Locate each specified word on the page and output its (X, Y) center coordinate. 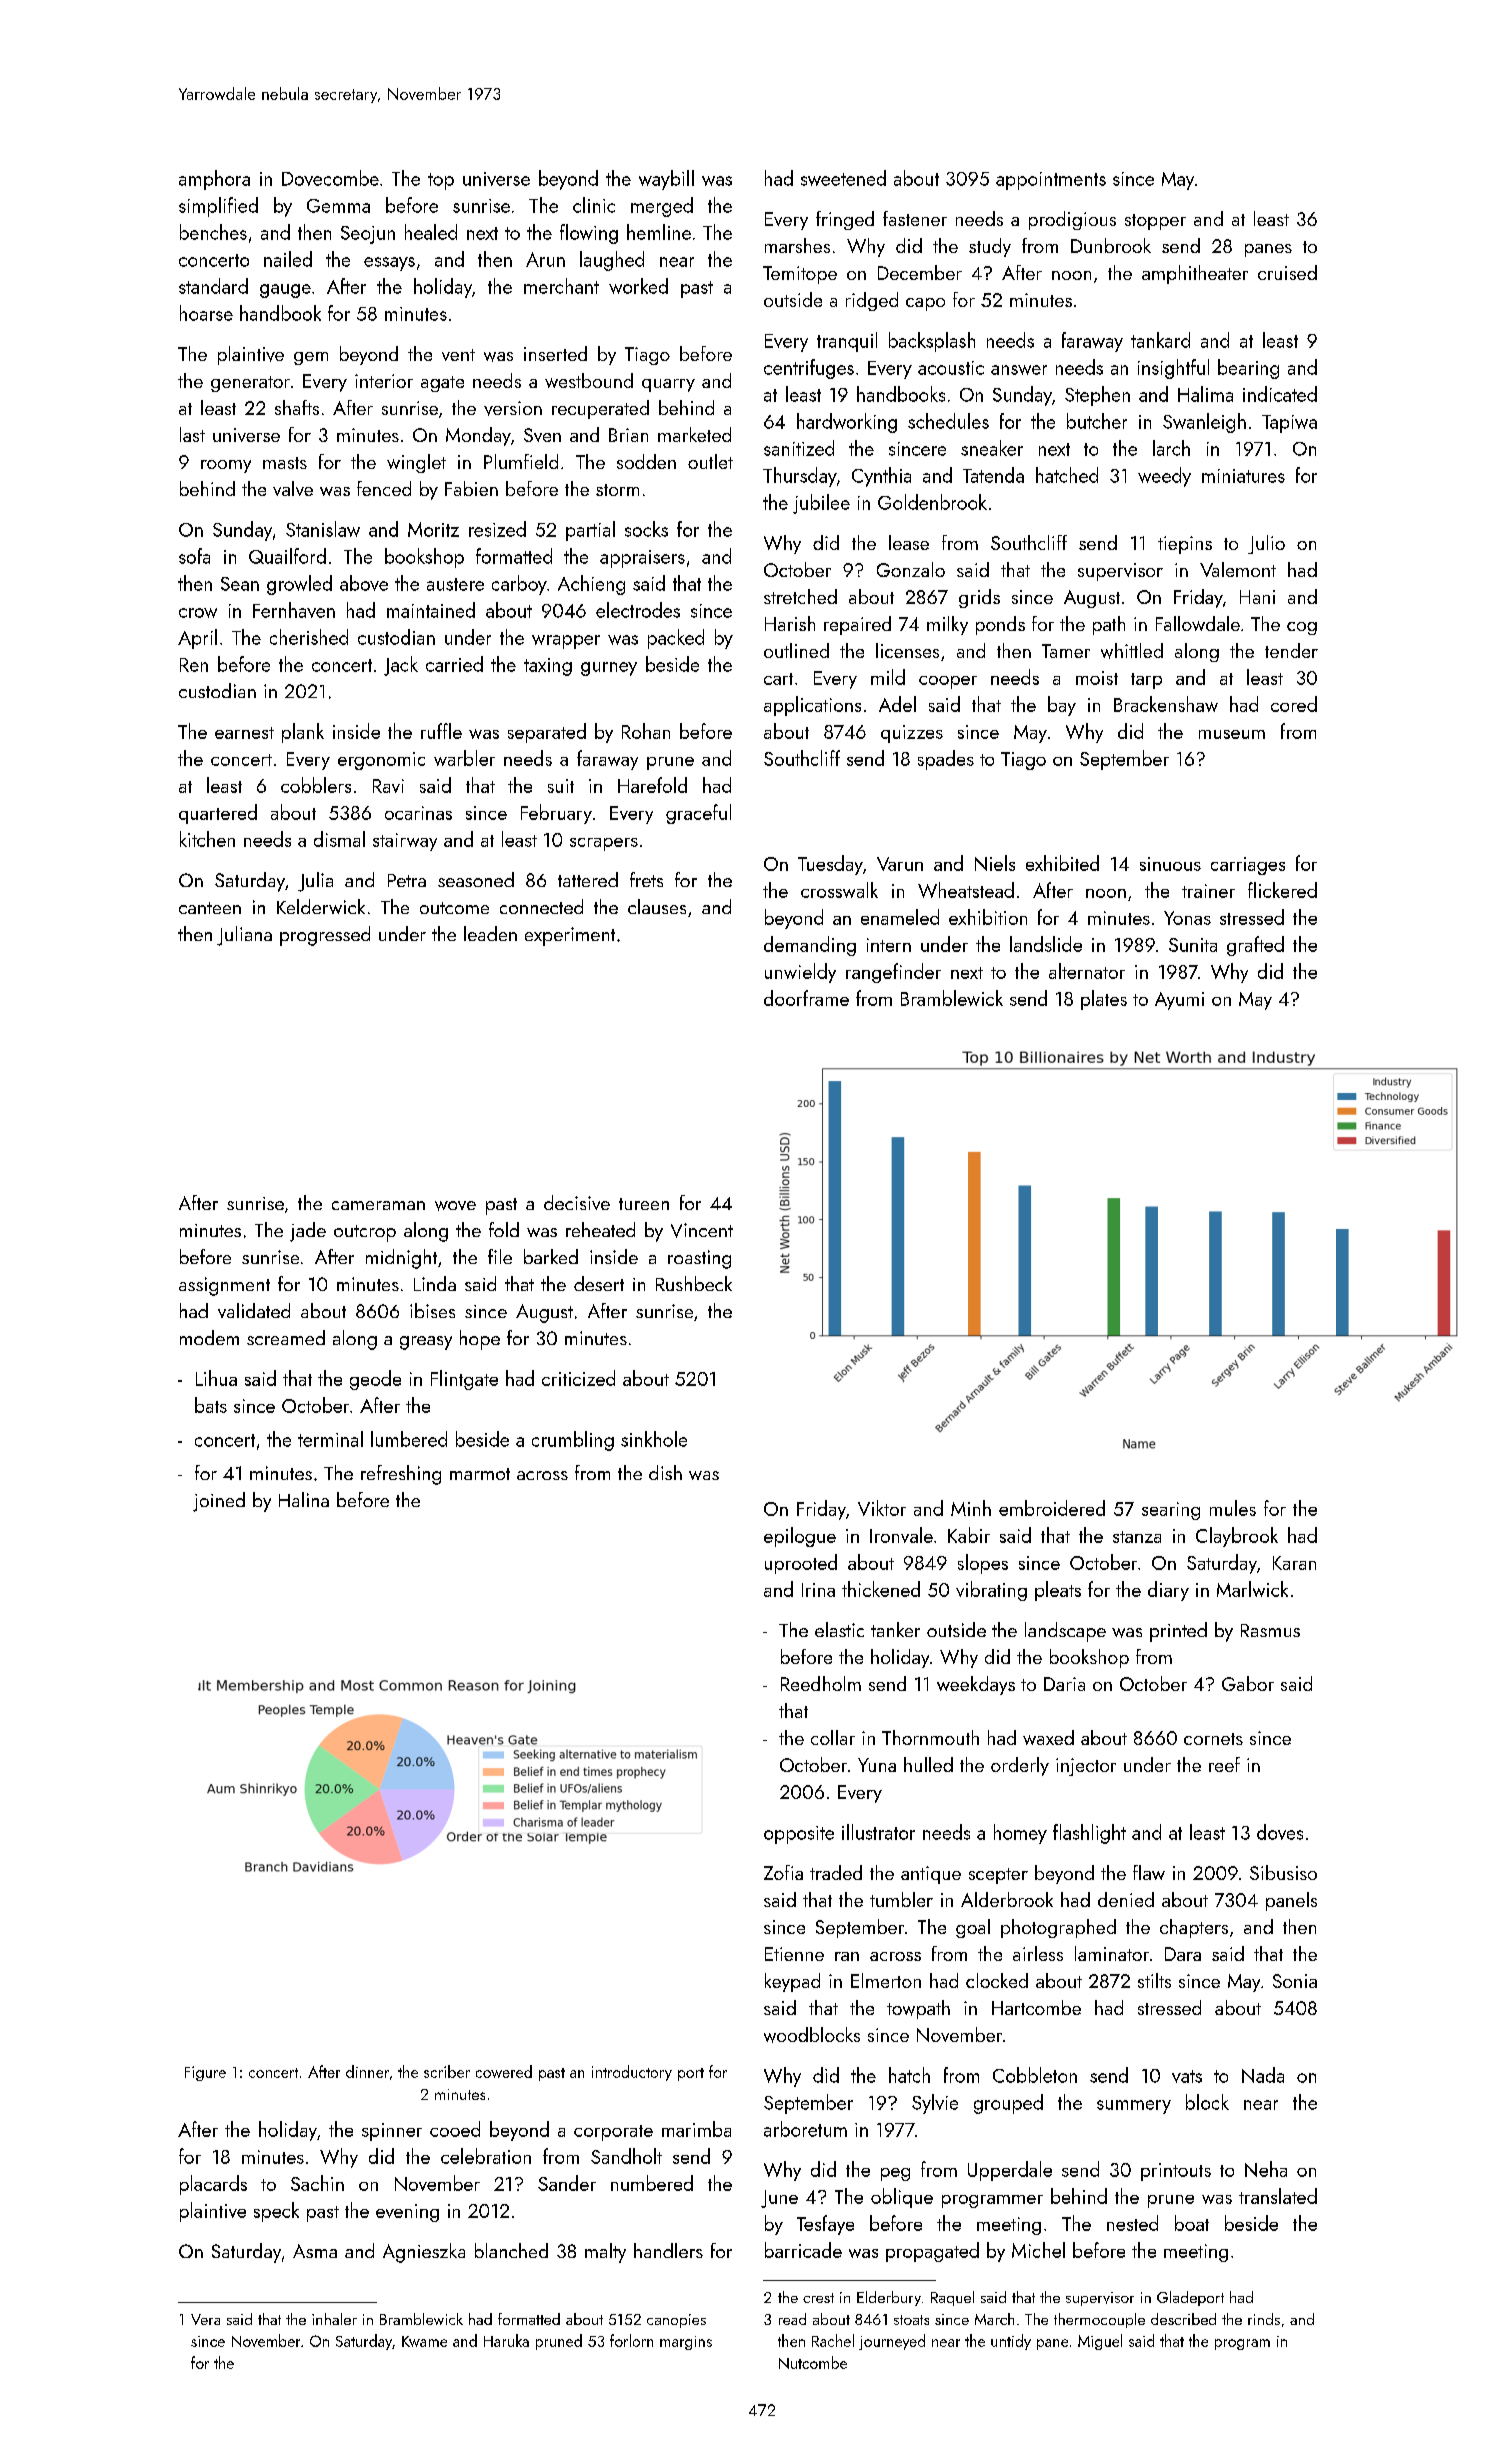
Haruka (506, 2340)
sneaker (992, 448)
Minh (971, 1508)
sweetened (843, 178)
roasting (699, 1259)
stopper (1155, 222)
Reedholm (821, 1683)
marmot (480, 1474)
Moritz (433, 529)
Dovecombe (330, 178)
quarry (668, 385)
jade (308, 1232)
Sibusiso (1283, 1872)
